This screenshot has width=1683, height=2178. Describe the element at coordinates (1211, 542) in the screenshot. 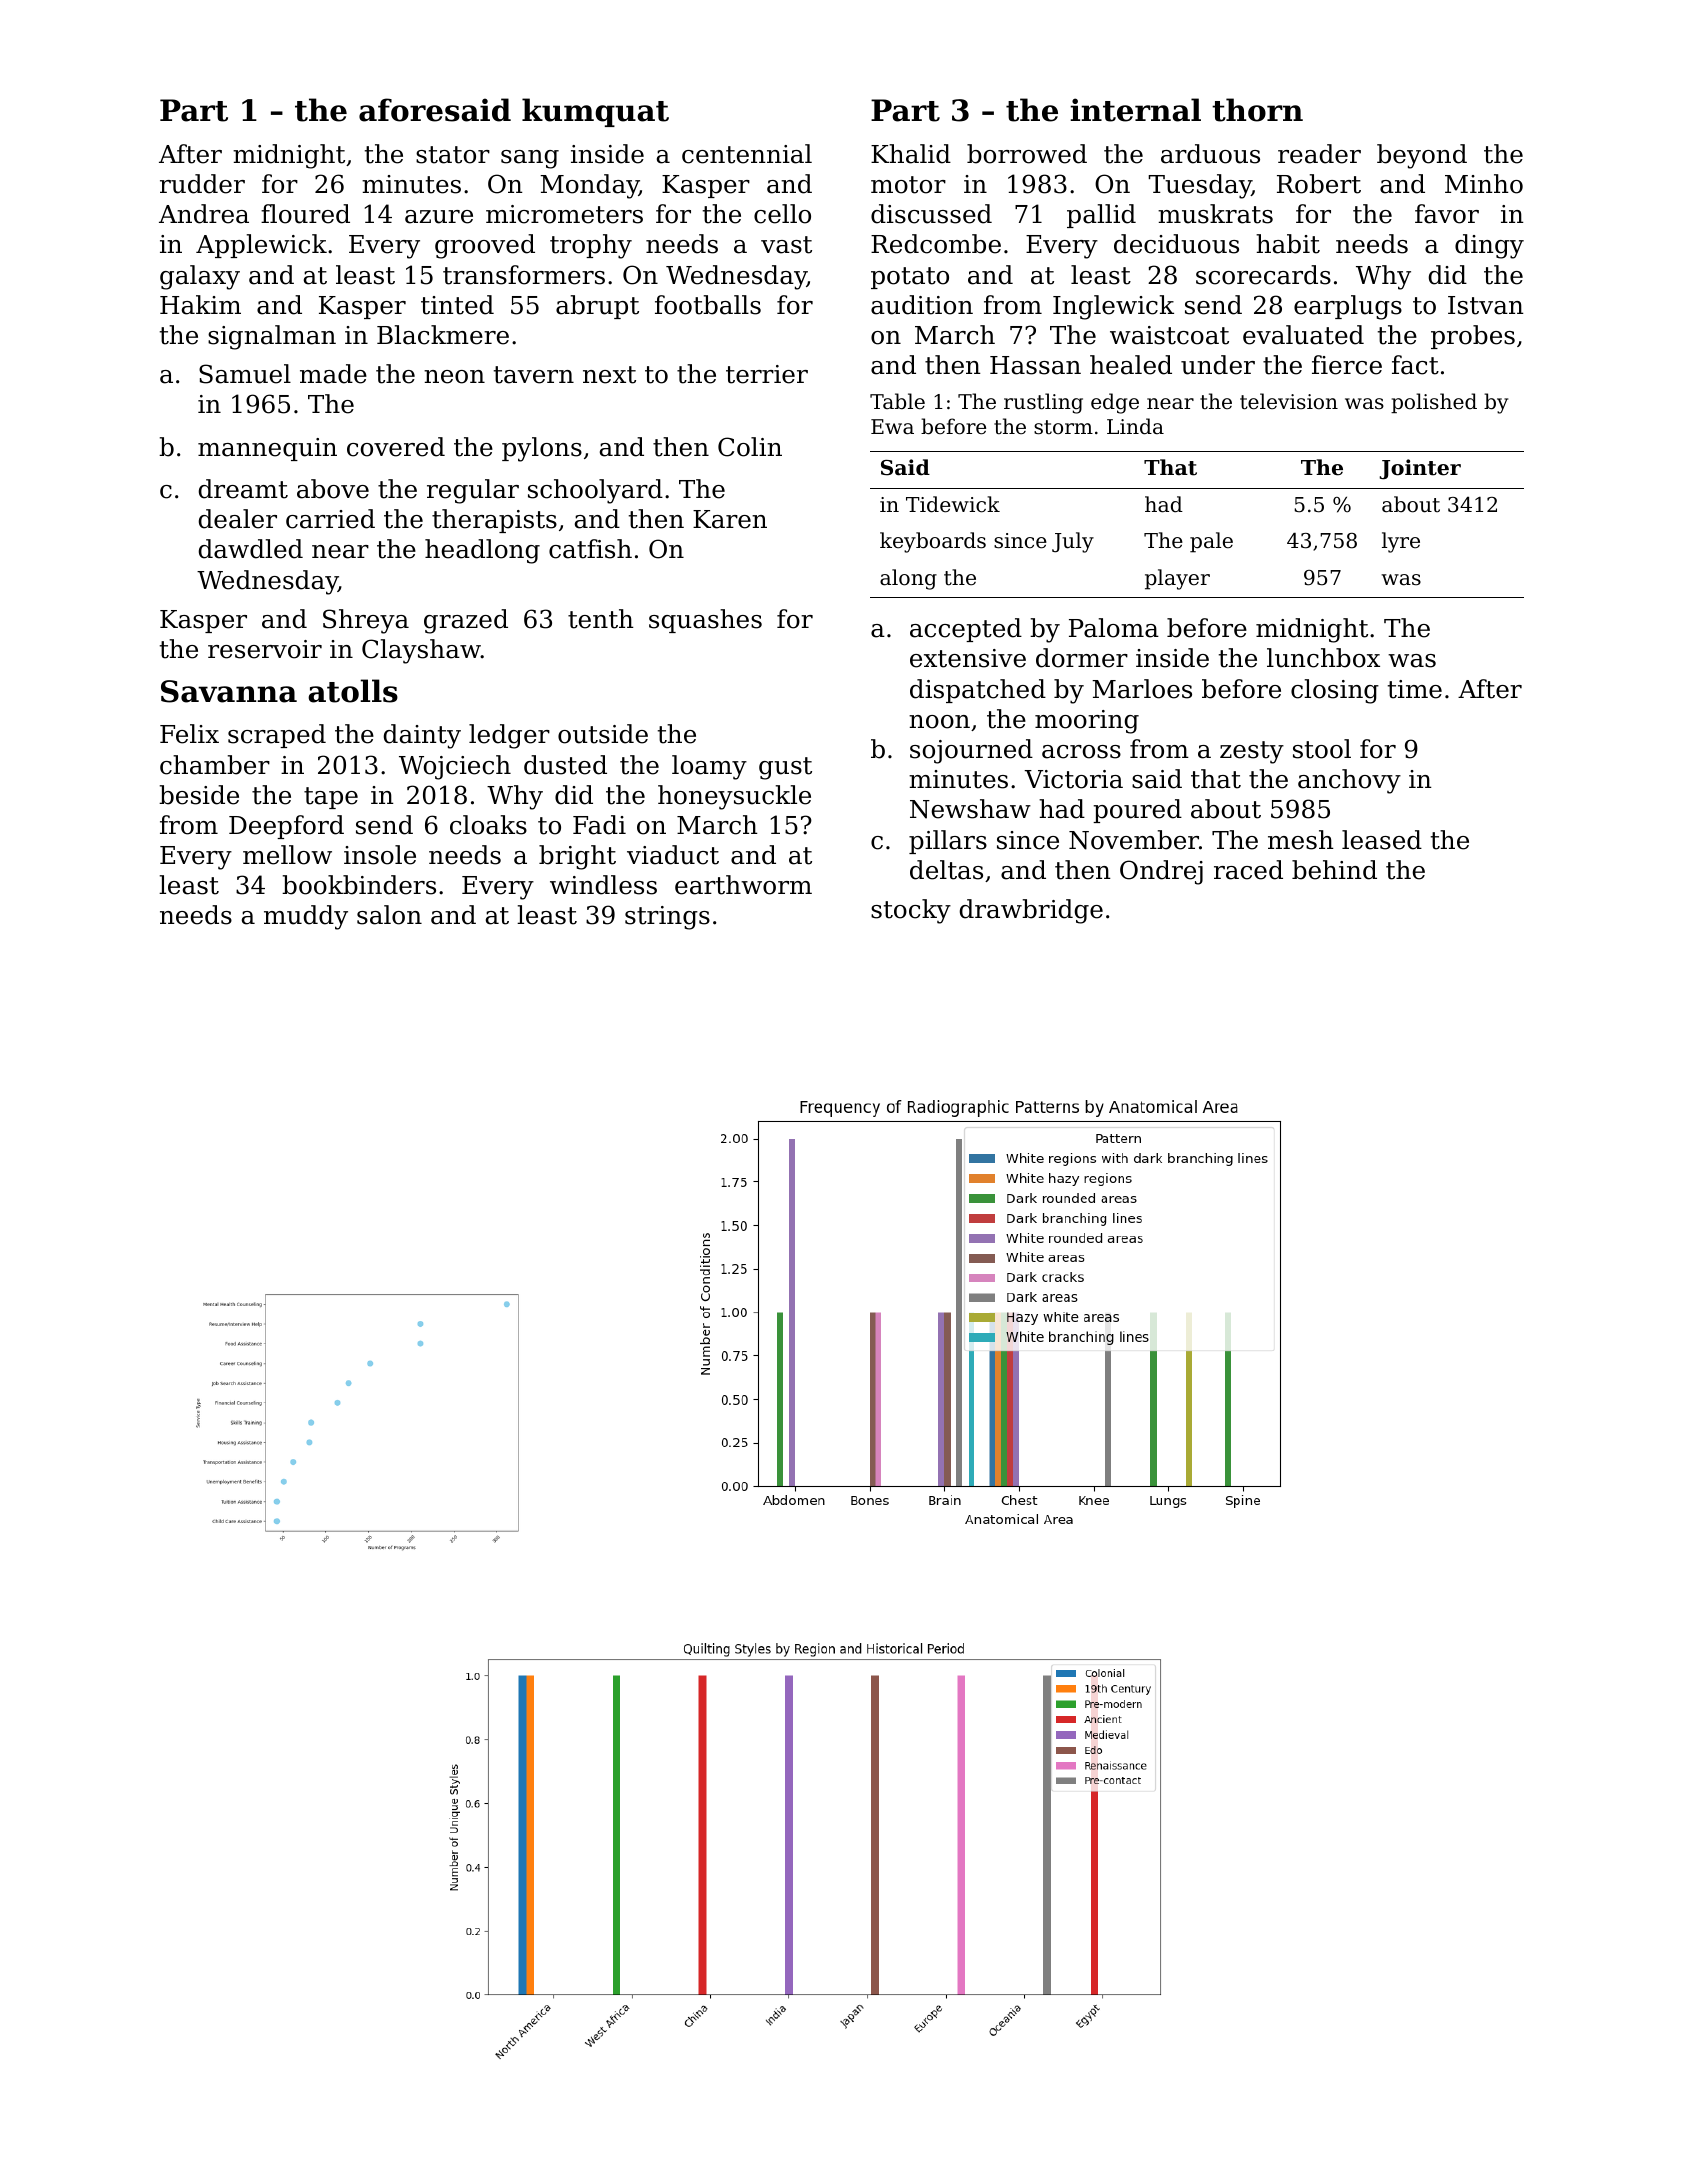

I see `pale` at that location.
